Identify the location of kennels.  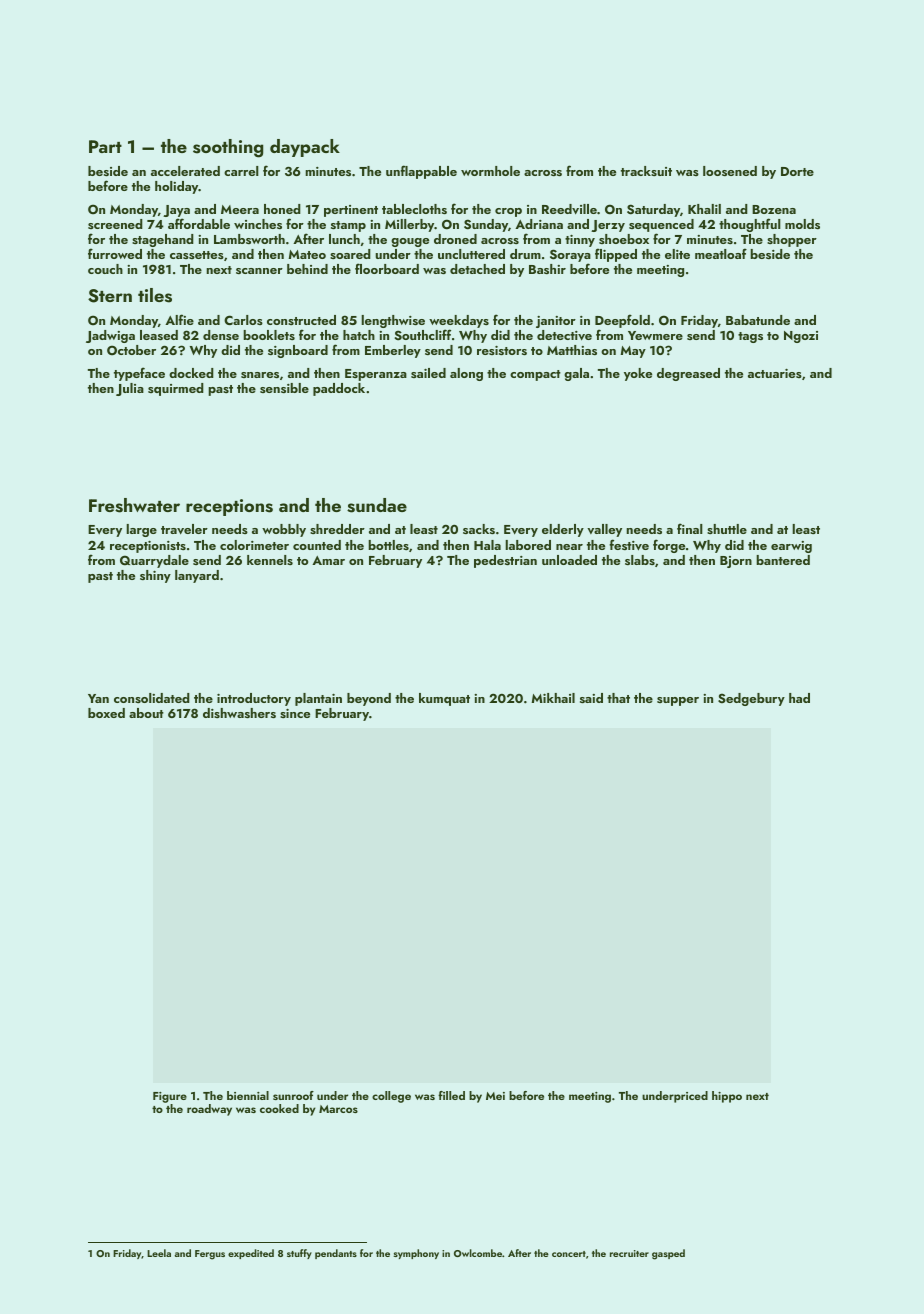
(270, 560).
